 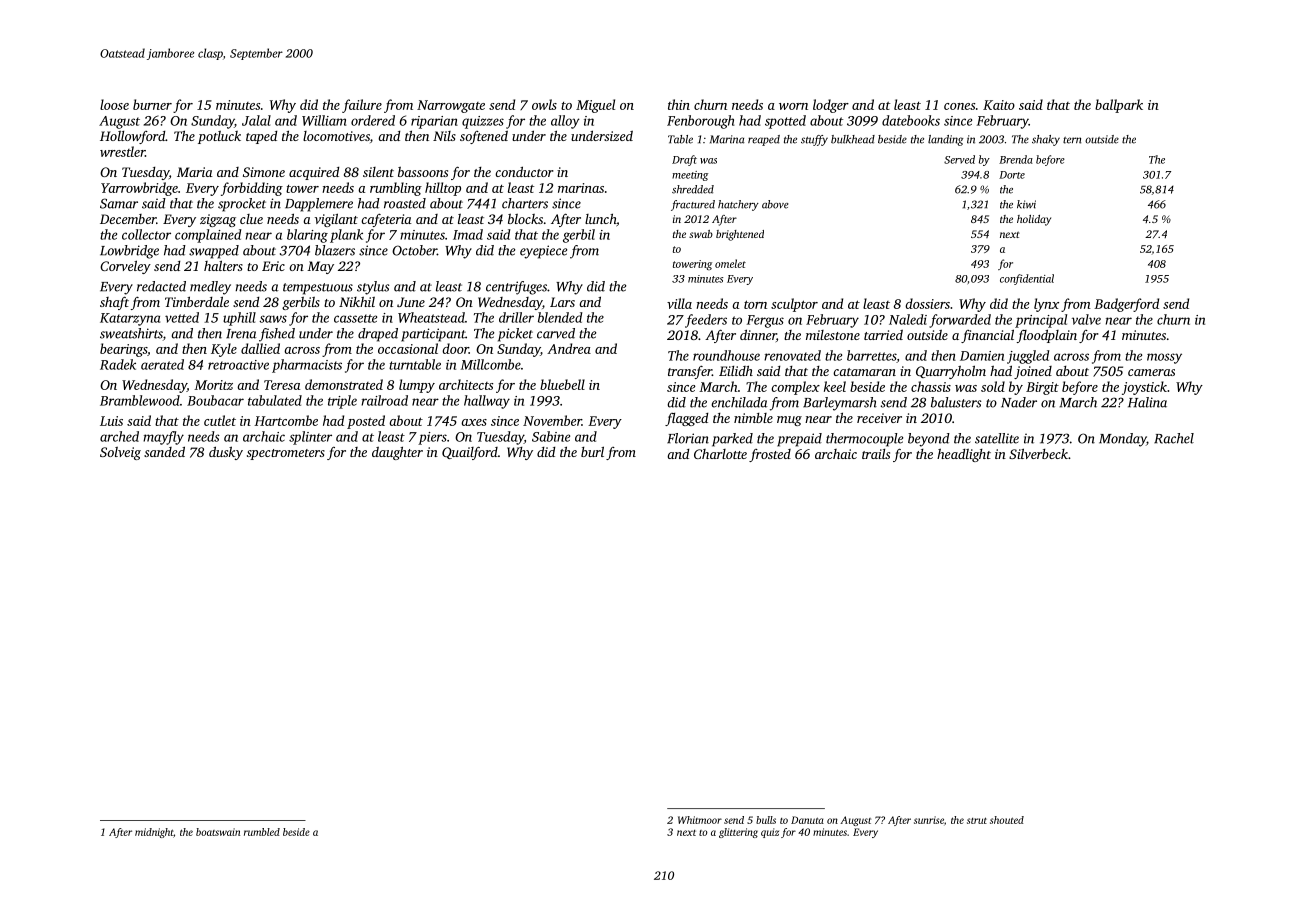 What do you see at coordinates (384, 400) in the document?
I see `railroad` at bounding box center [384, 400].
